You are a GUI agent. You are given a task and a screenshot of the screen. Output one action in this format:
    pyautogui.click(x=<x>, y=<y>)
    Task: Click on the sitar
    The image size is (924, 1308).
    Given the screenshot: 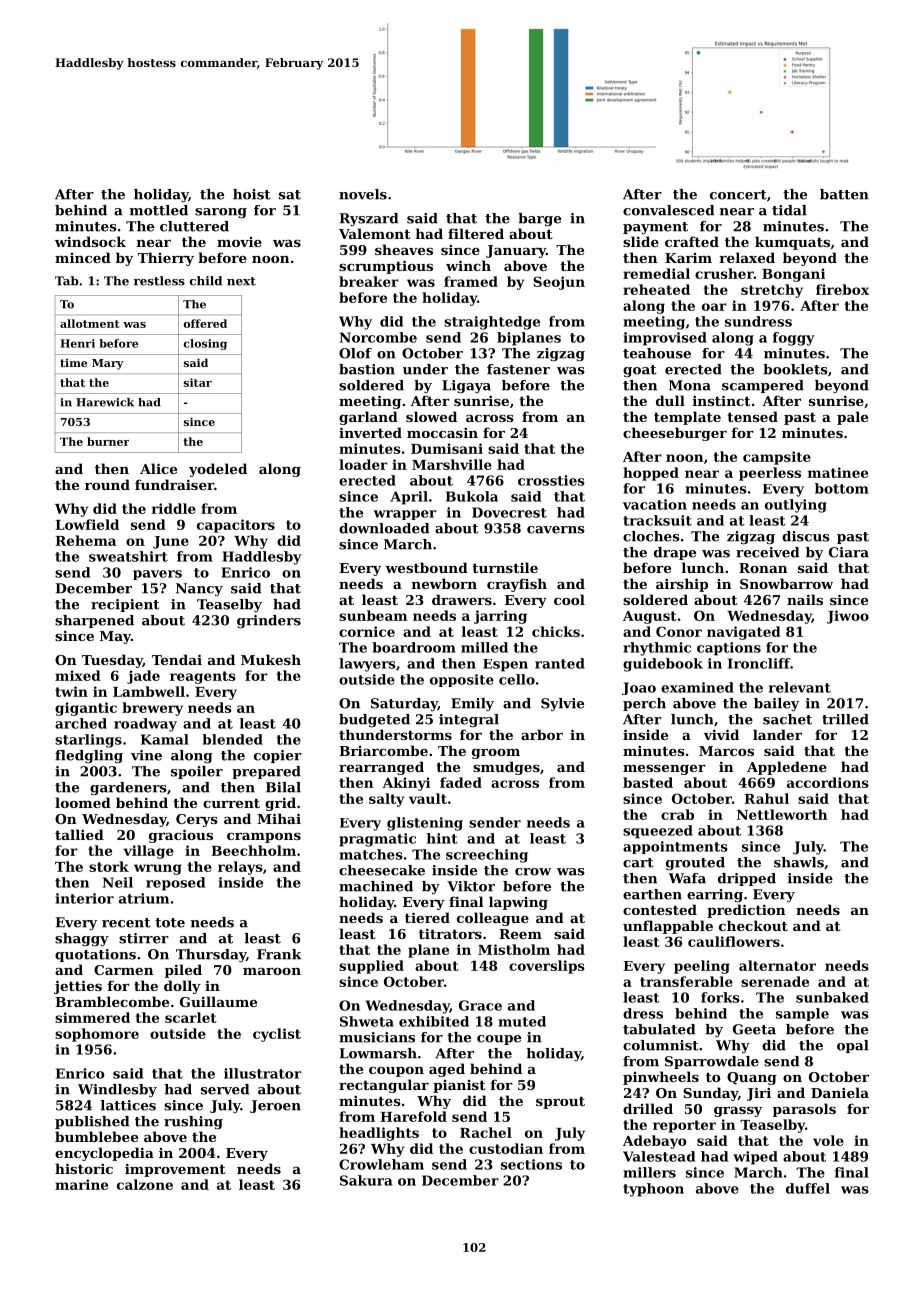 What is the action you would take?
    pyautogui.click(x=198, y=382)
